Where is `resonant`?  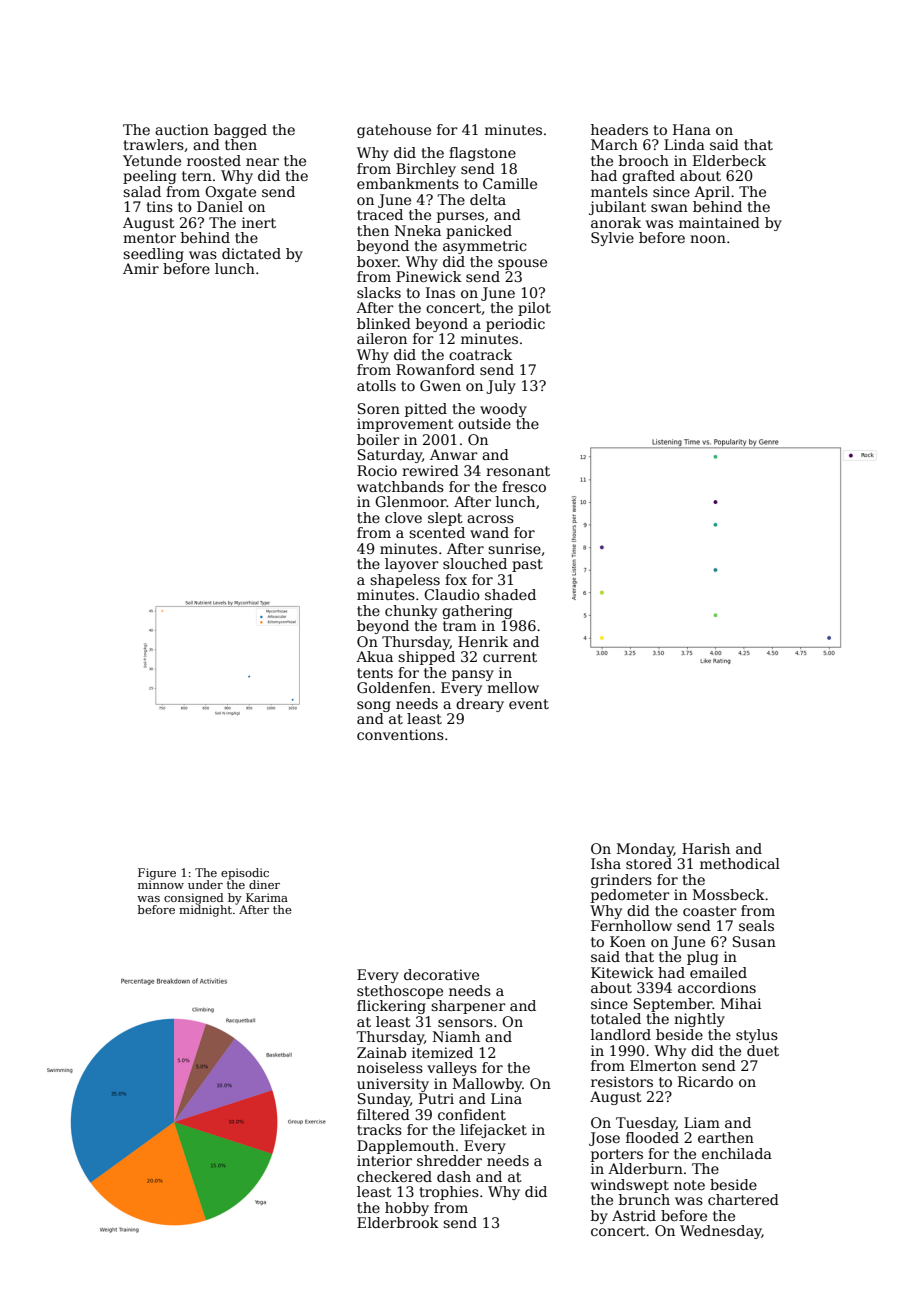
resonant is located at coordinates (518, 471).
